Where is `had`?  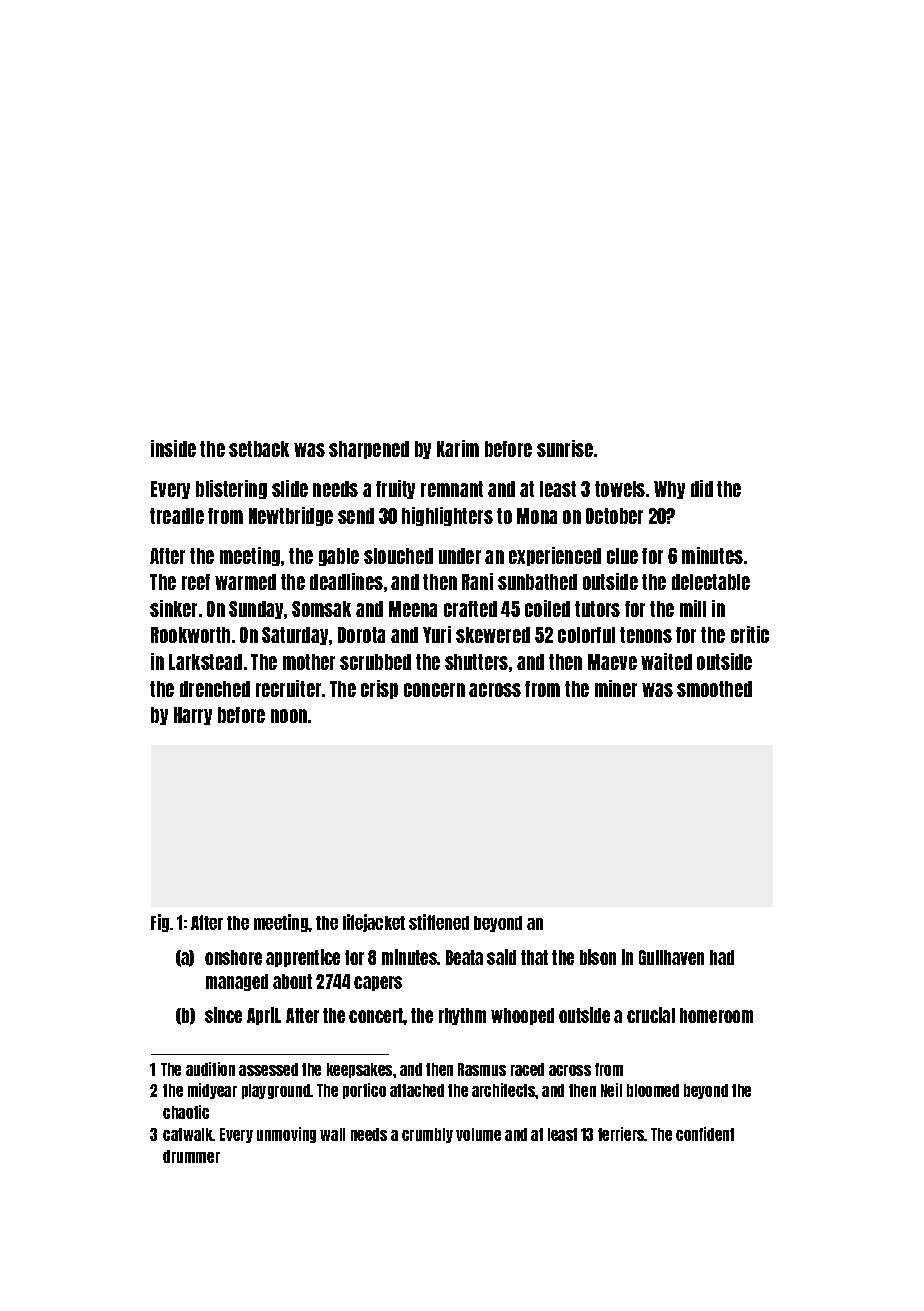 had is located at coordinates (722, 957).
